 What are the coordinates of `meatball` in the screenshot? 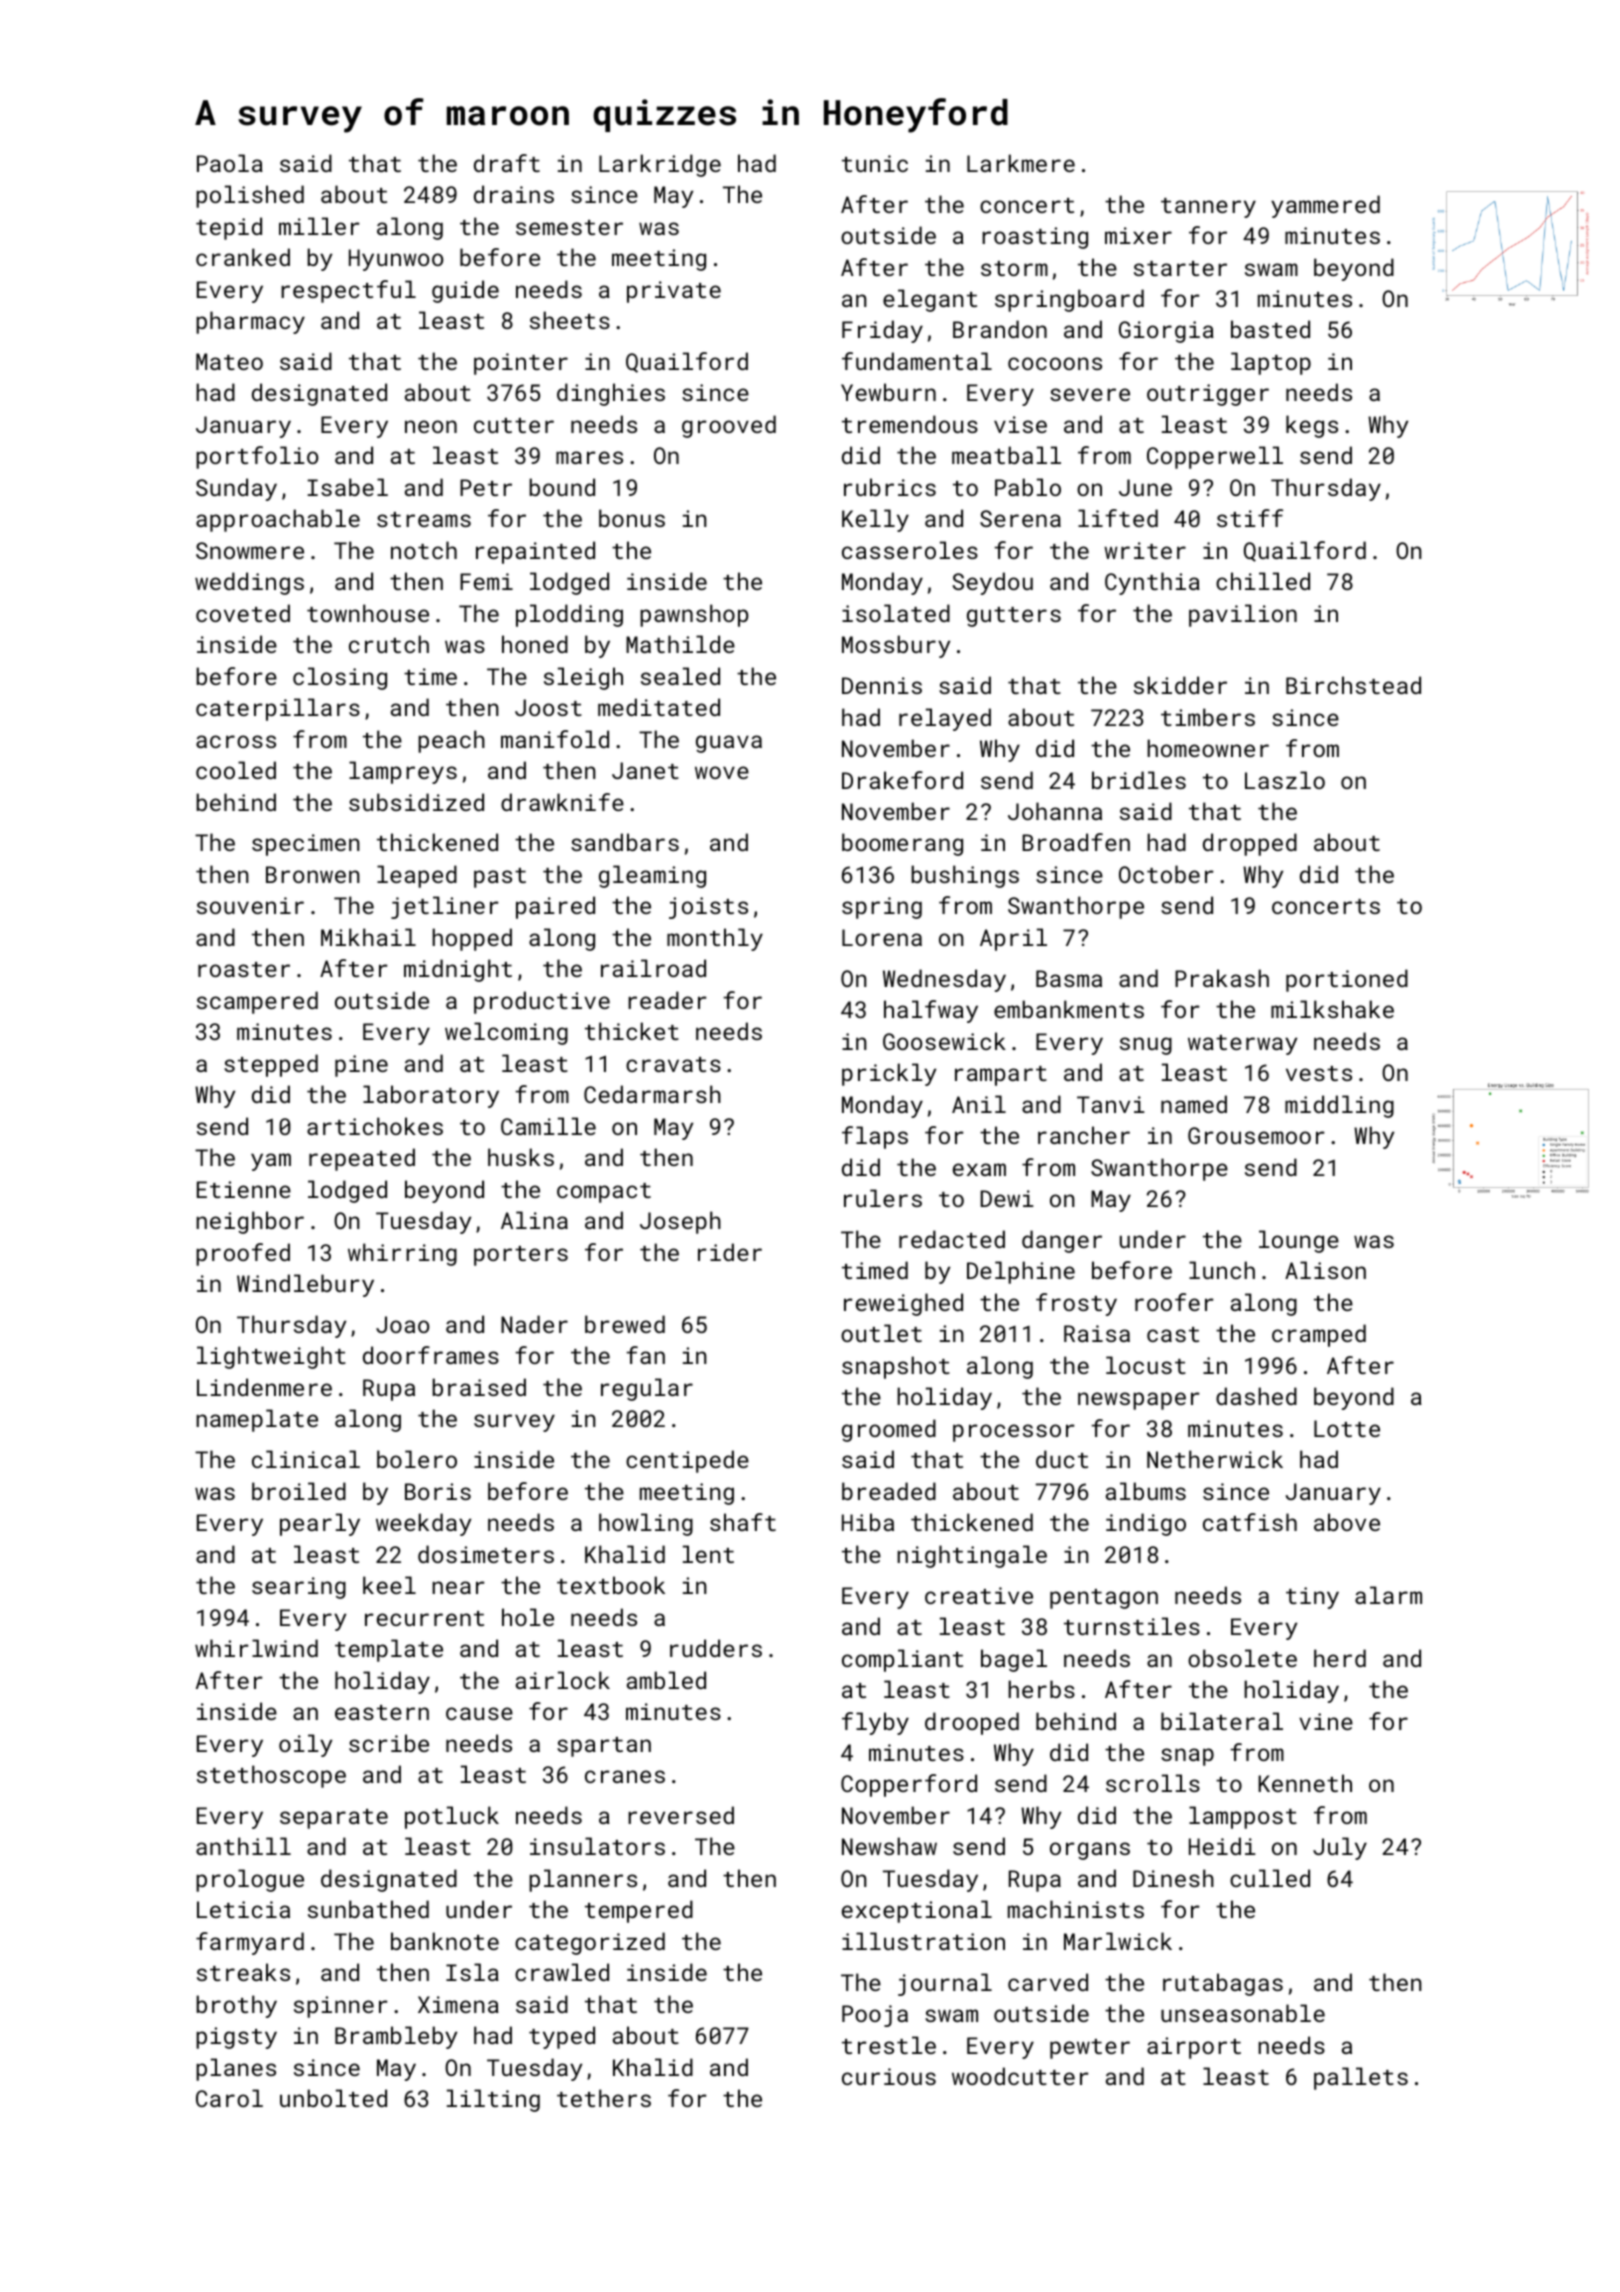 It's located at (1006, 455).
